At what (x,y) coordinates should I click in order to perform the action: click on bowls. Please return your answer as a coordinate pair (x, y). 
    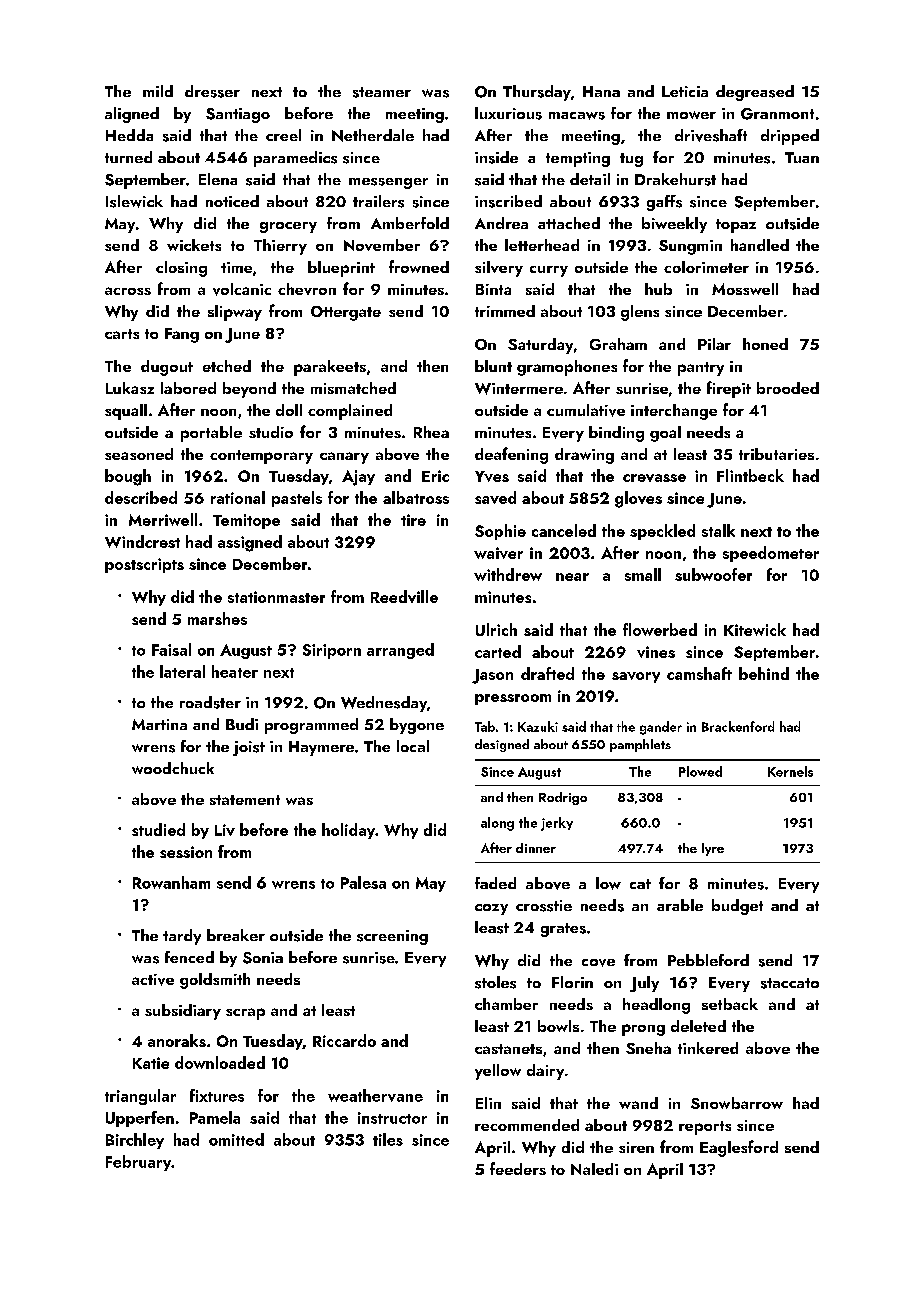
    Looking at the image, I should click on (558, 1026).
